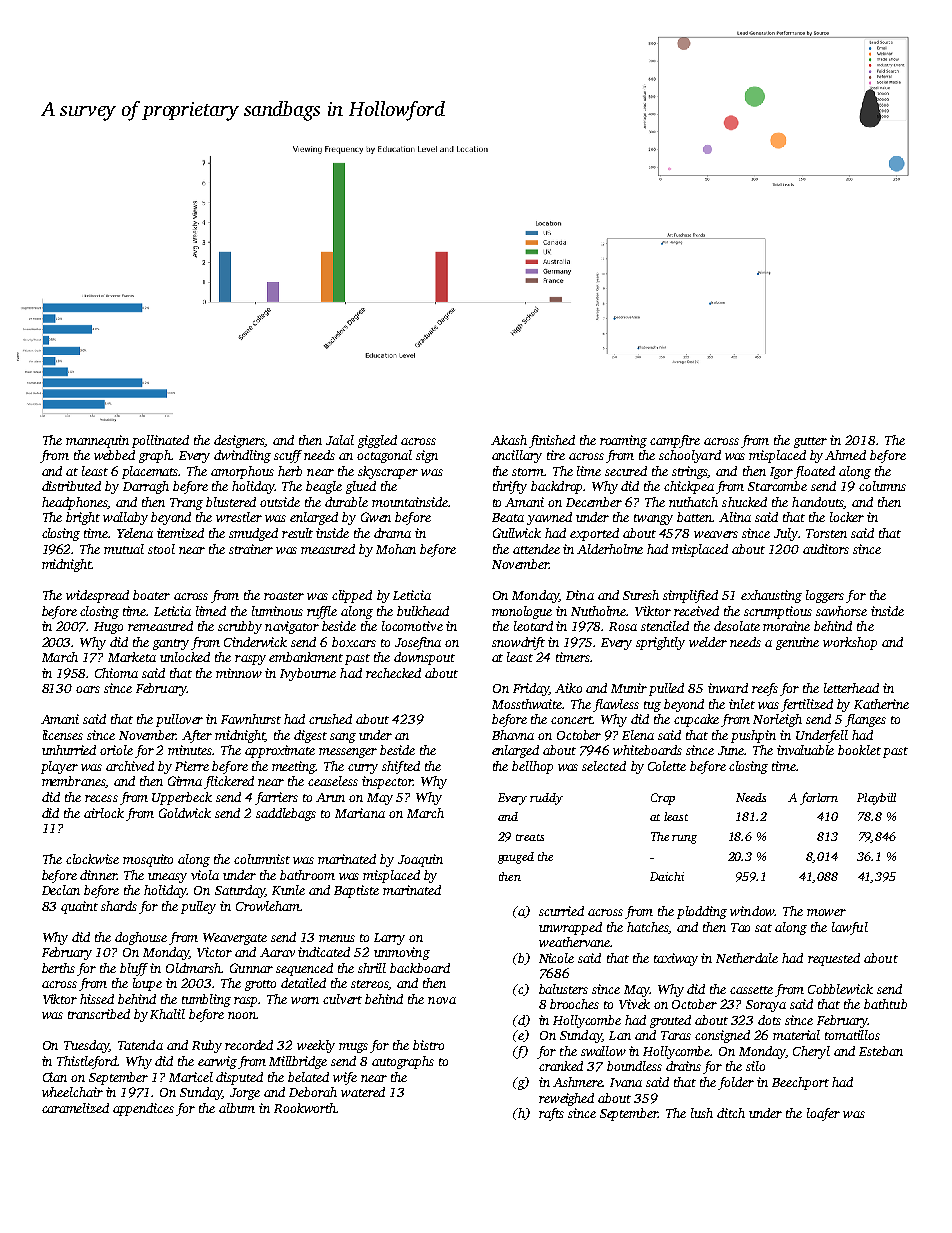  What do you see at coordinates (826, 912) in the page?
I see `mower` at bounding box center [826, 912].
